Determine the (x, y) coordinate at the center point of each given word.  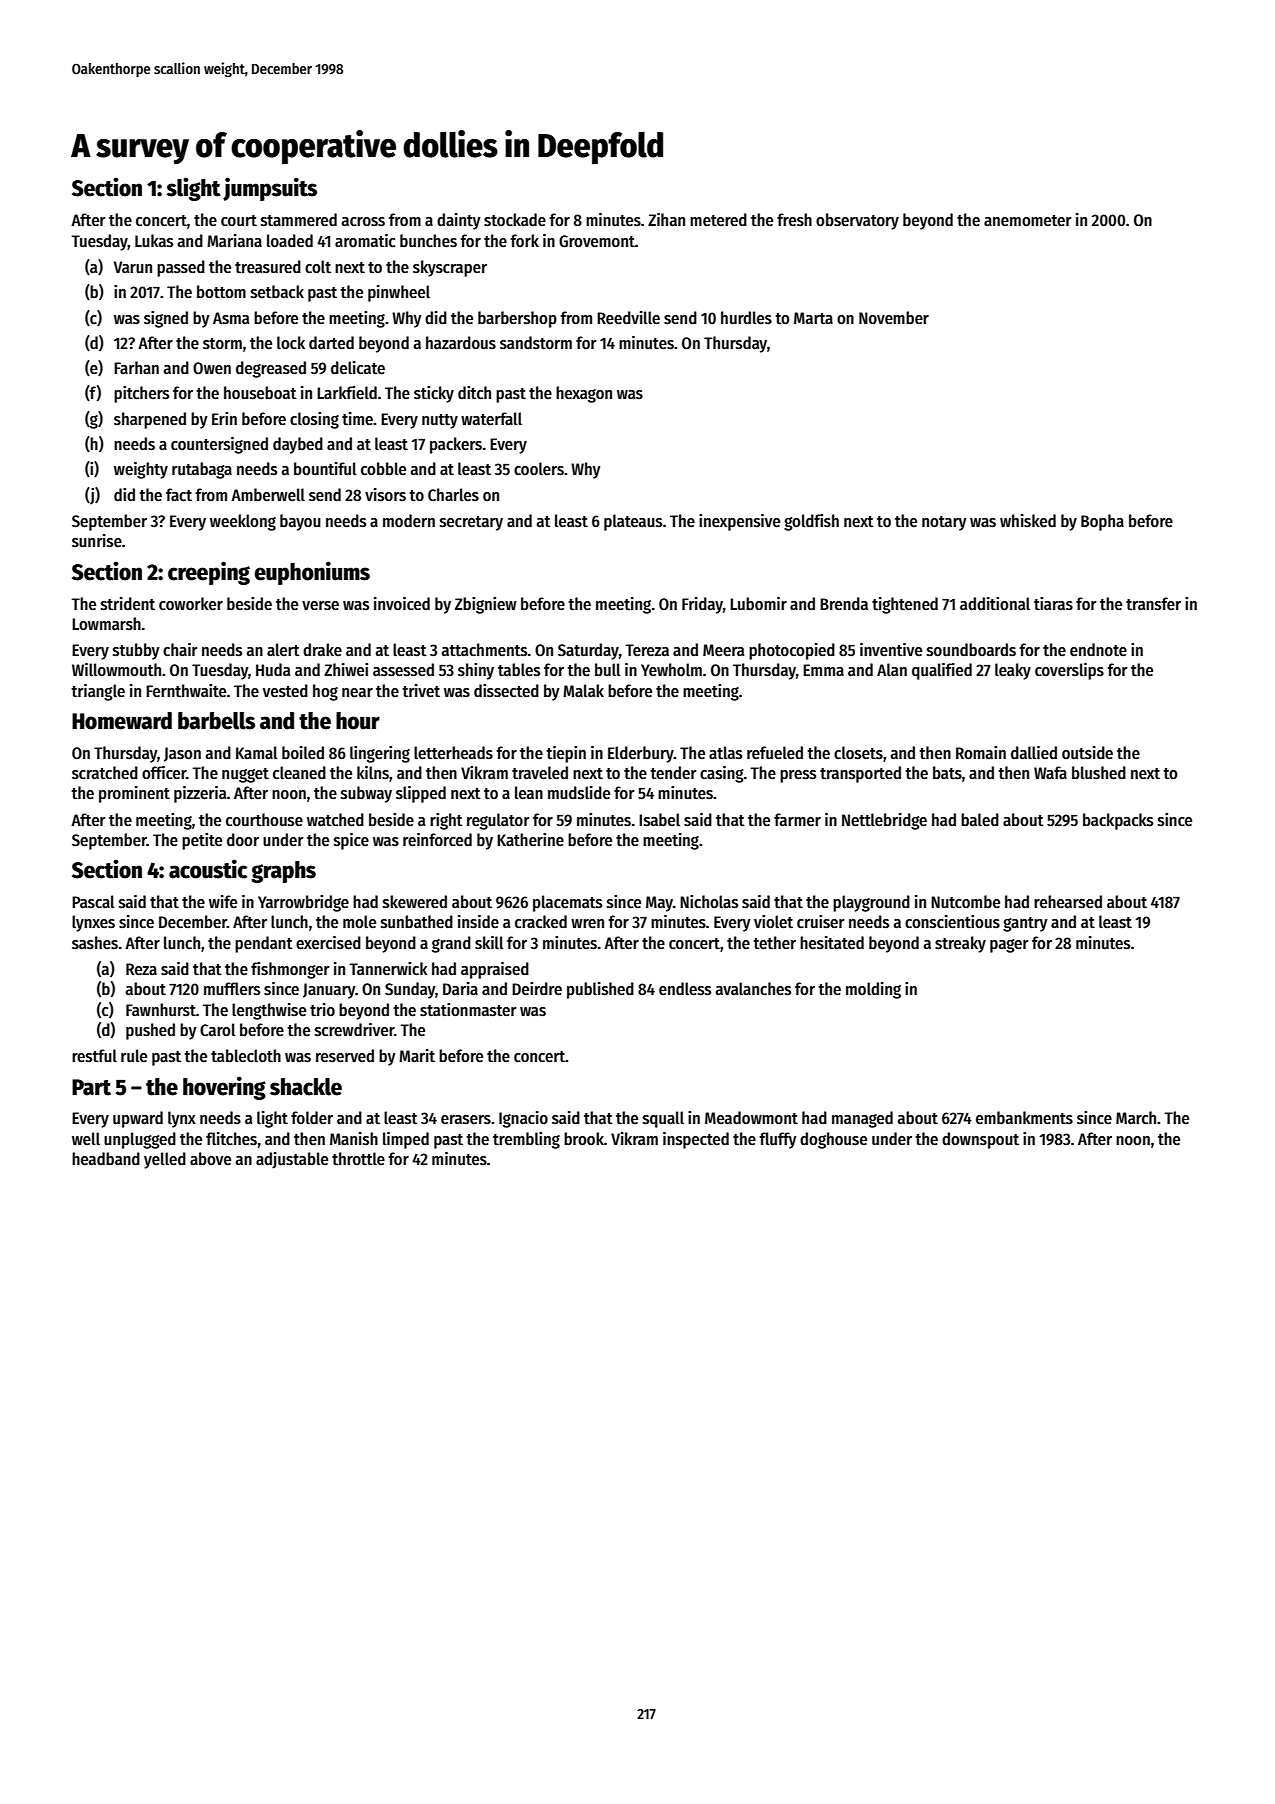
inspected (696, 1140)
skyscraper (450, 268)
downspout (980, 1140)
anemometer (1028, 221)
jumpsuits (270, 189)
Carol (218, 1030)
